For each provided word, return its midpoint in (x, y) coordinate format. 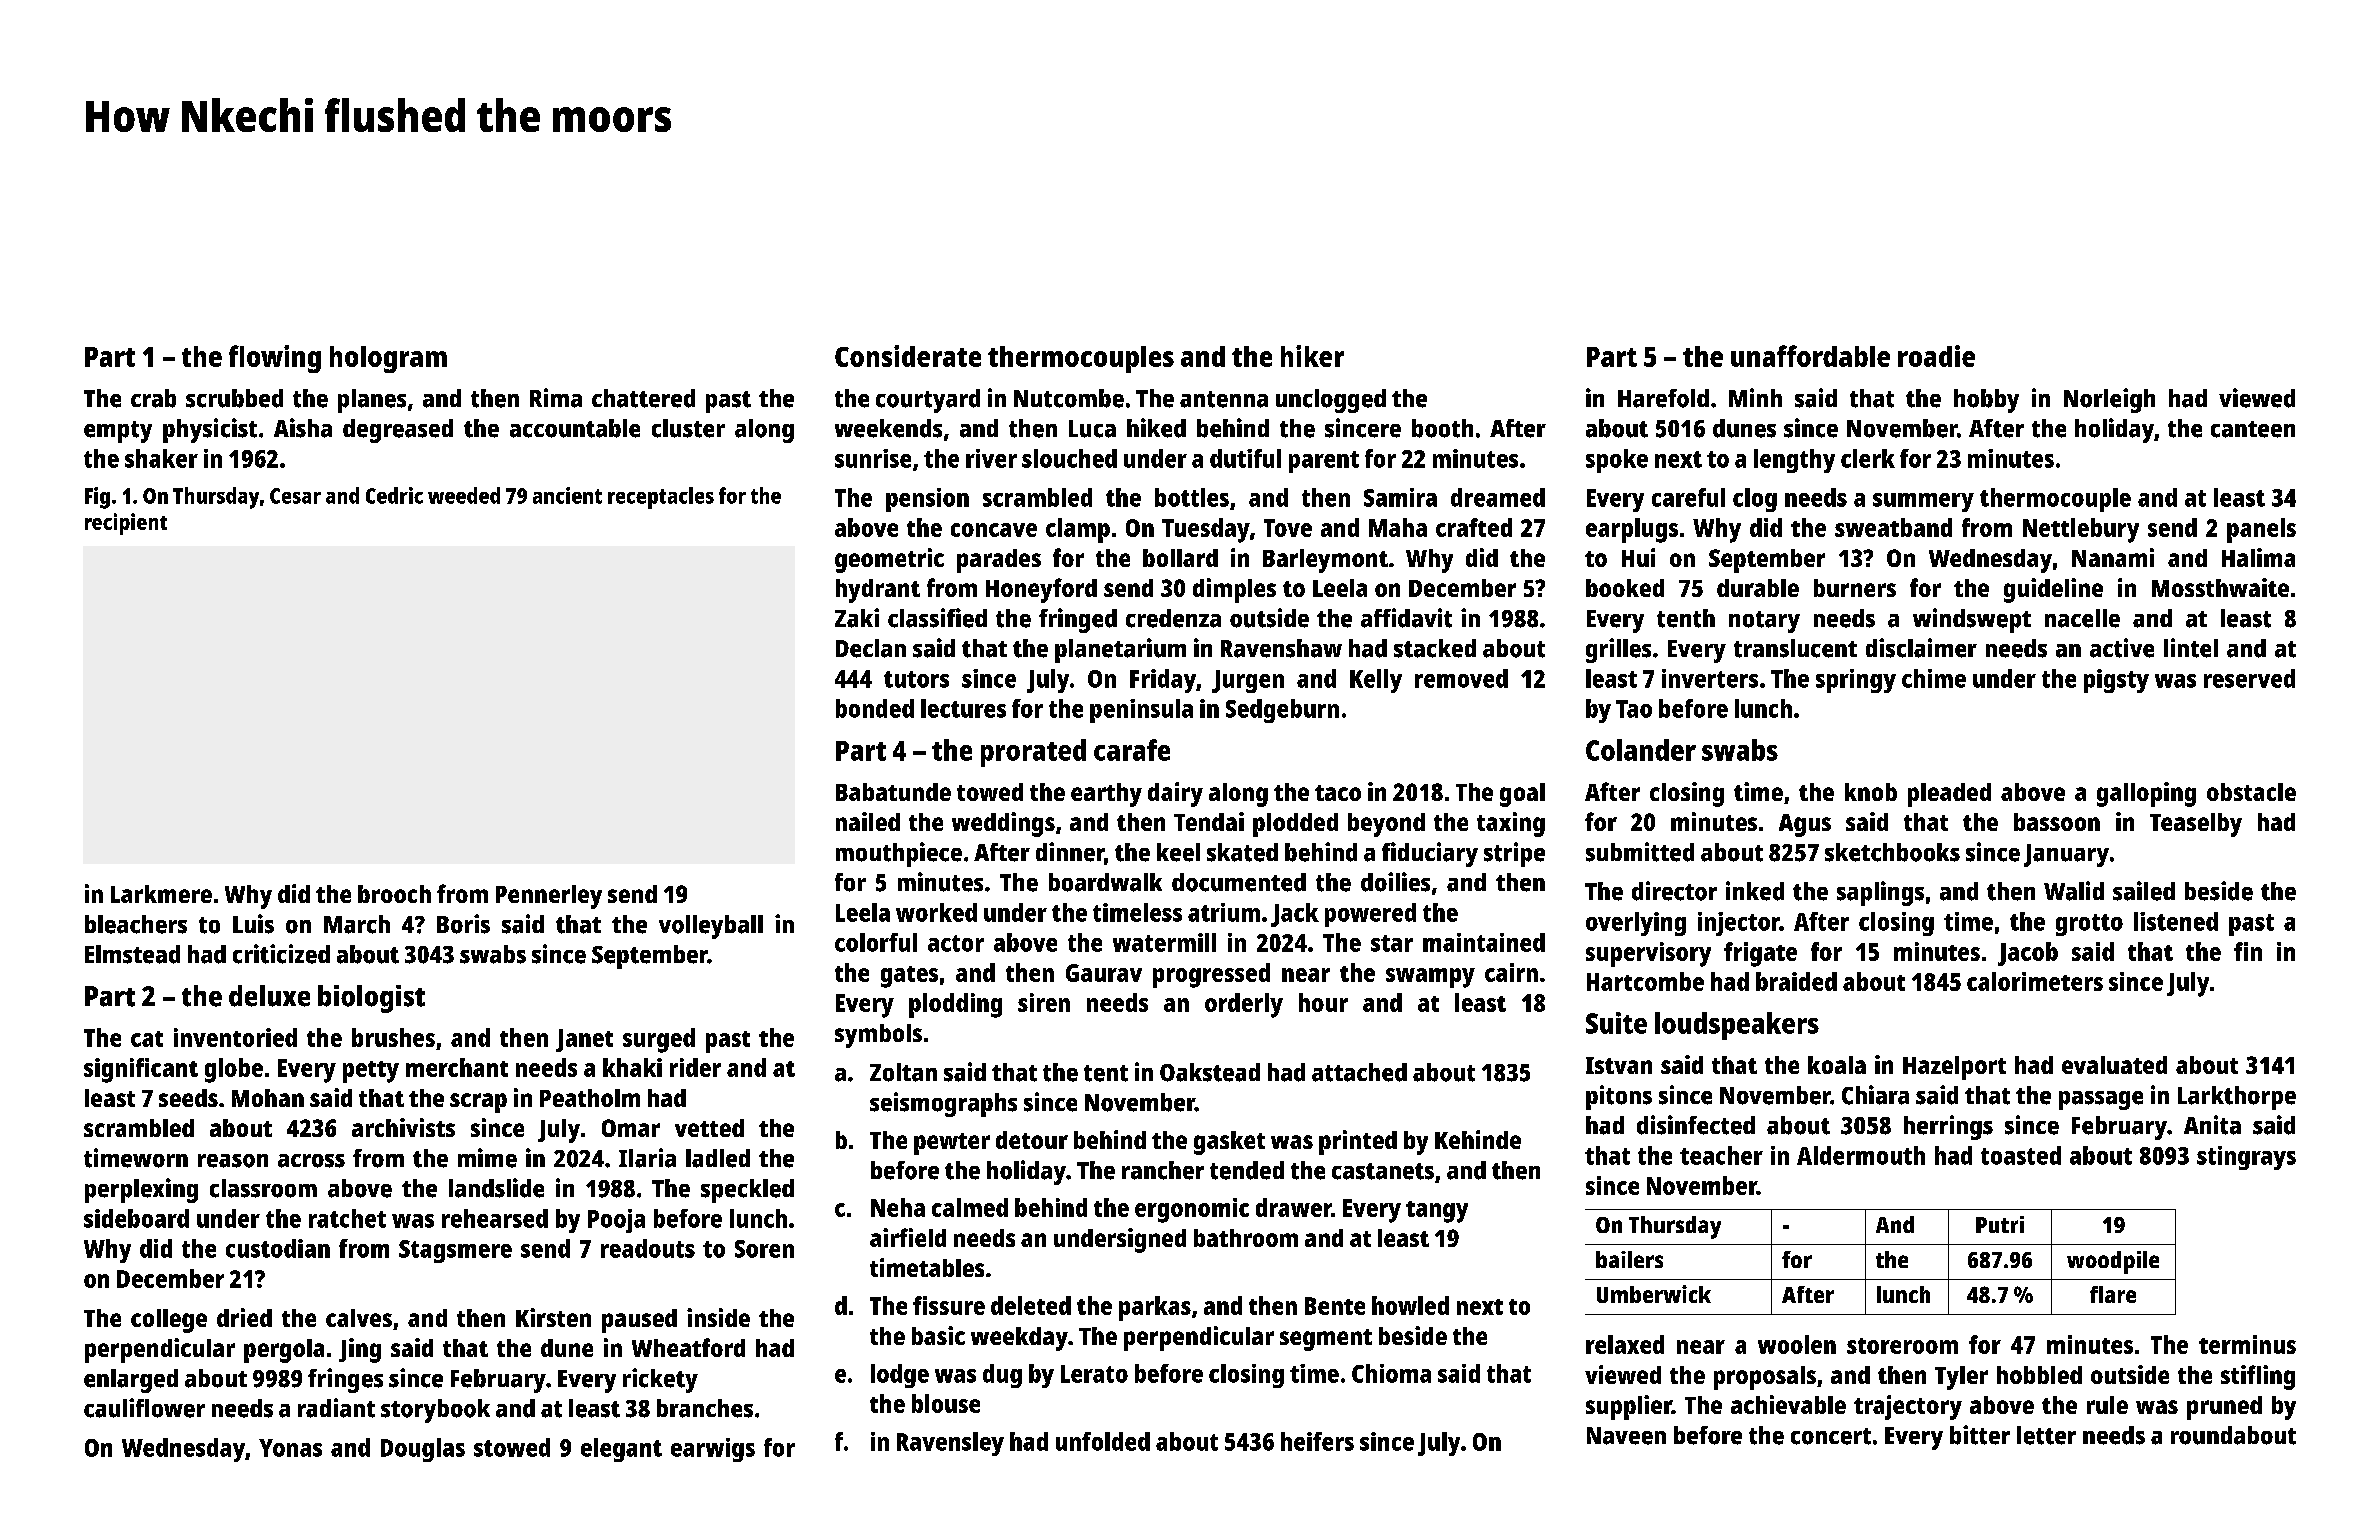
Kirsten (553, 1317)
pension (927, 500)
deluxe (269, 996)
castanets (1383, 1171)
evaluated (2114, 1065)
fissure (949, 1305)
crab (153, 398)
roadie (1936, 356)
